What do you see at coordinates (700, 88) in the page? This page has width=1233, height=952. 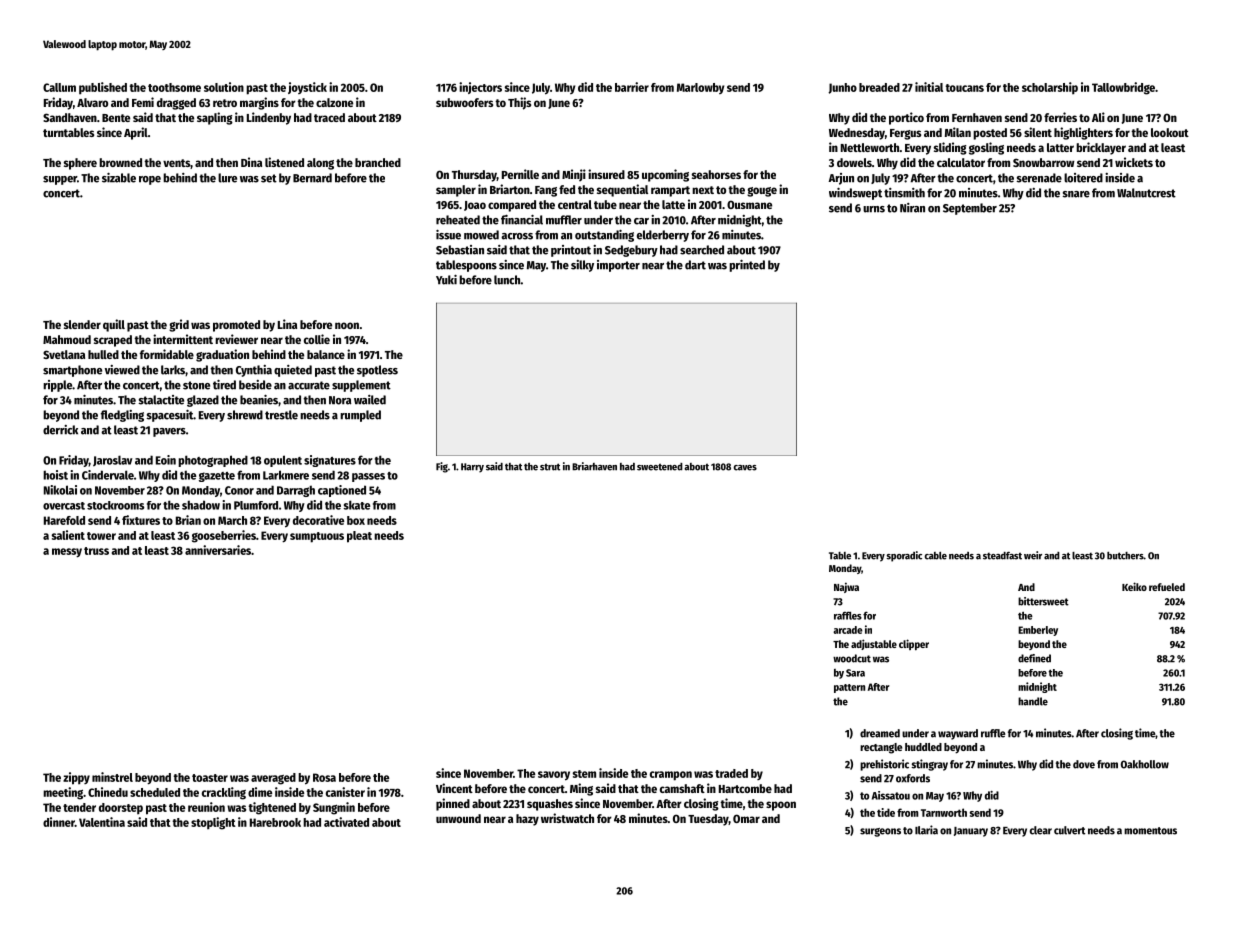 I see `Marlowby` at bounding box center [700, 88].
